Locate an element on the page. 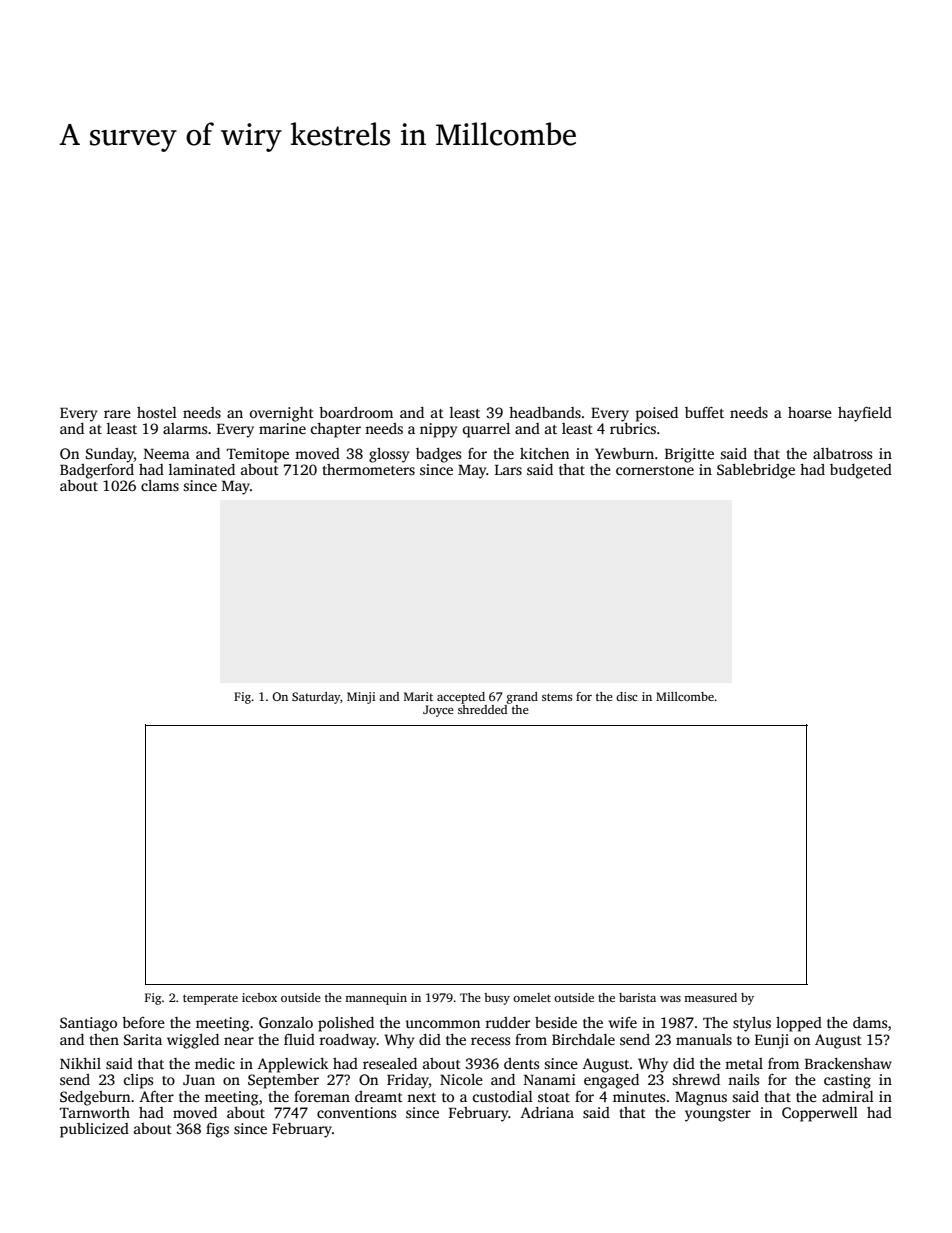 The width and height of the document is (952, 1233). Adriana is located at coordinates (547, 1112).
